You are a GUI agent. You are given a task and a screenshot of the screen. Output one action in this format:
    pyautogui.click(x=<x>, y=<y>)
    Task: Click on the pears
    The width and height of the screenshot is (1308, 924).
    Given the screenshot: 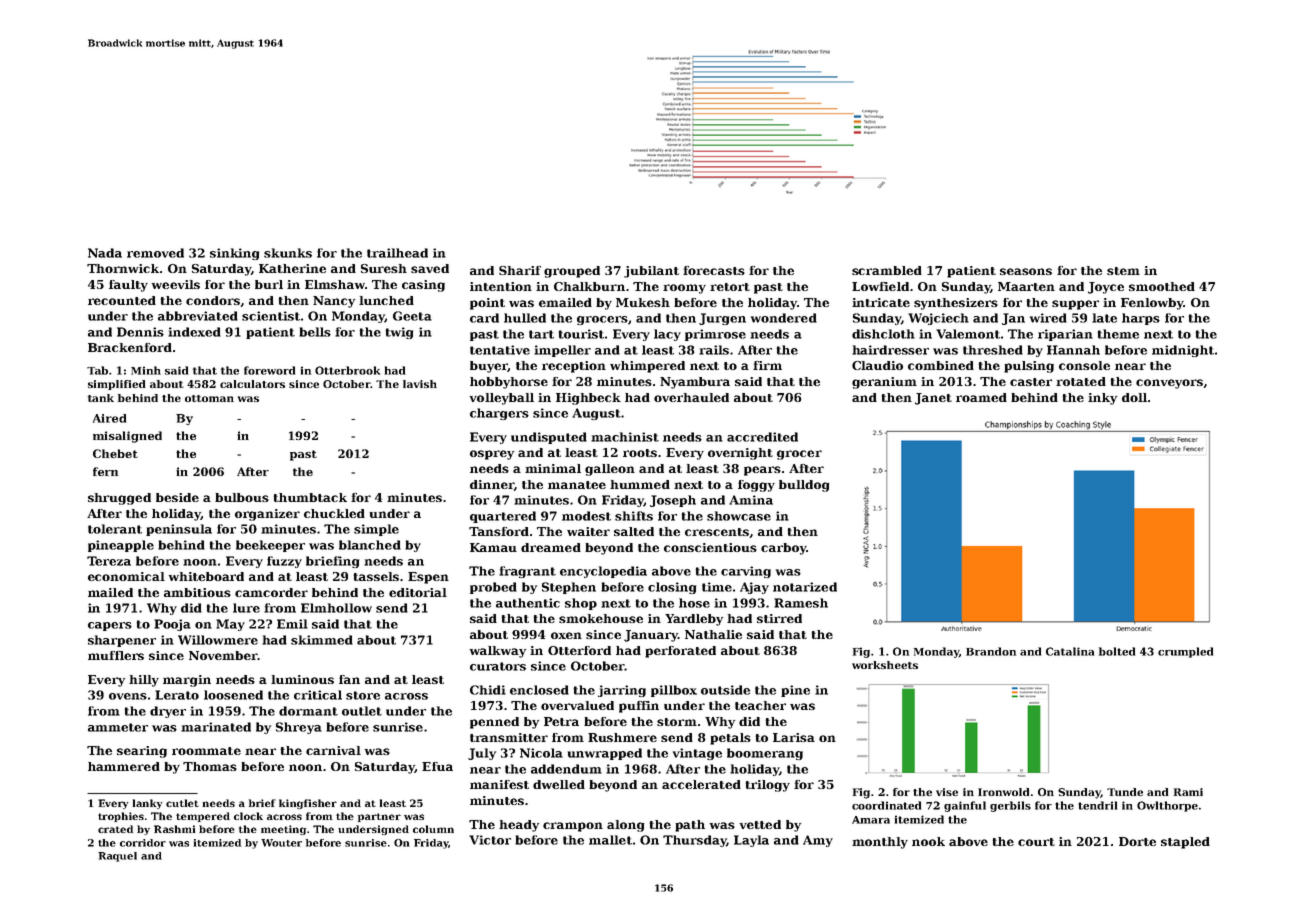 What is the action you would take?
    pyautogui.click(x=762, y=471)
